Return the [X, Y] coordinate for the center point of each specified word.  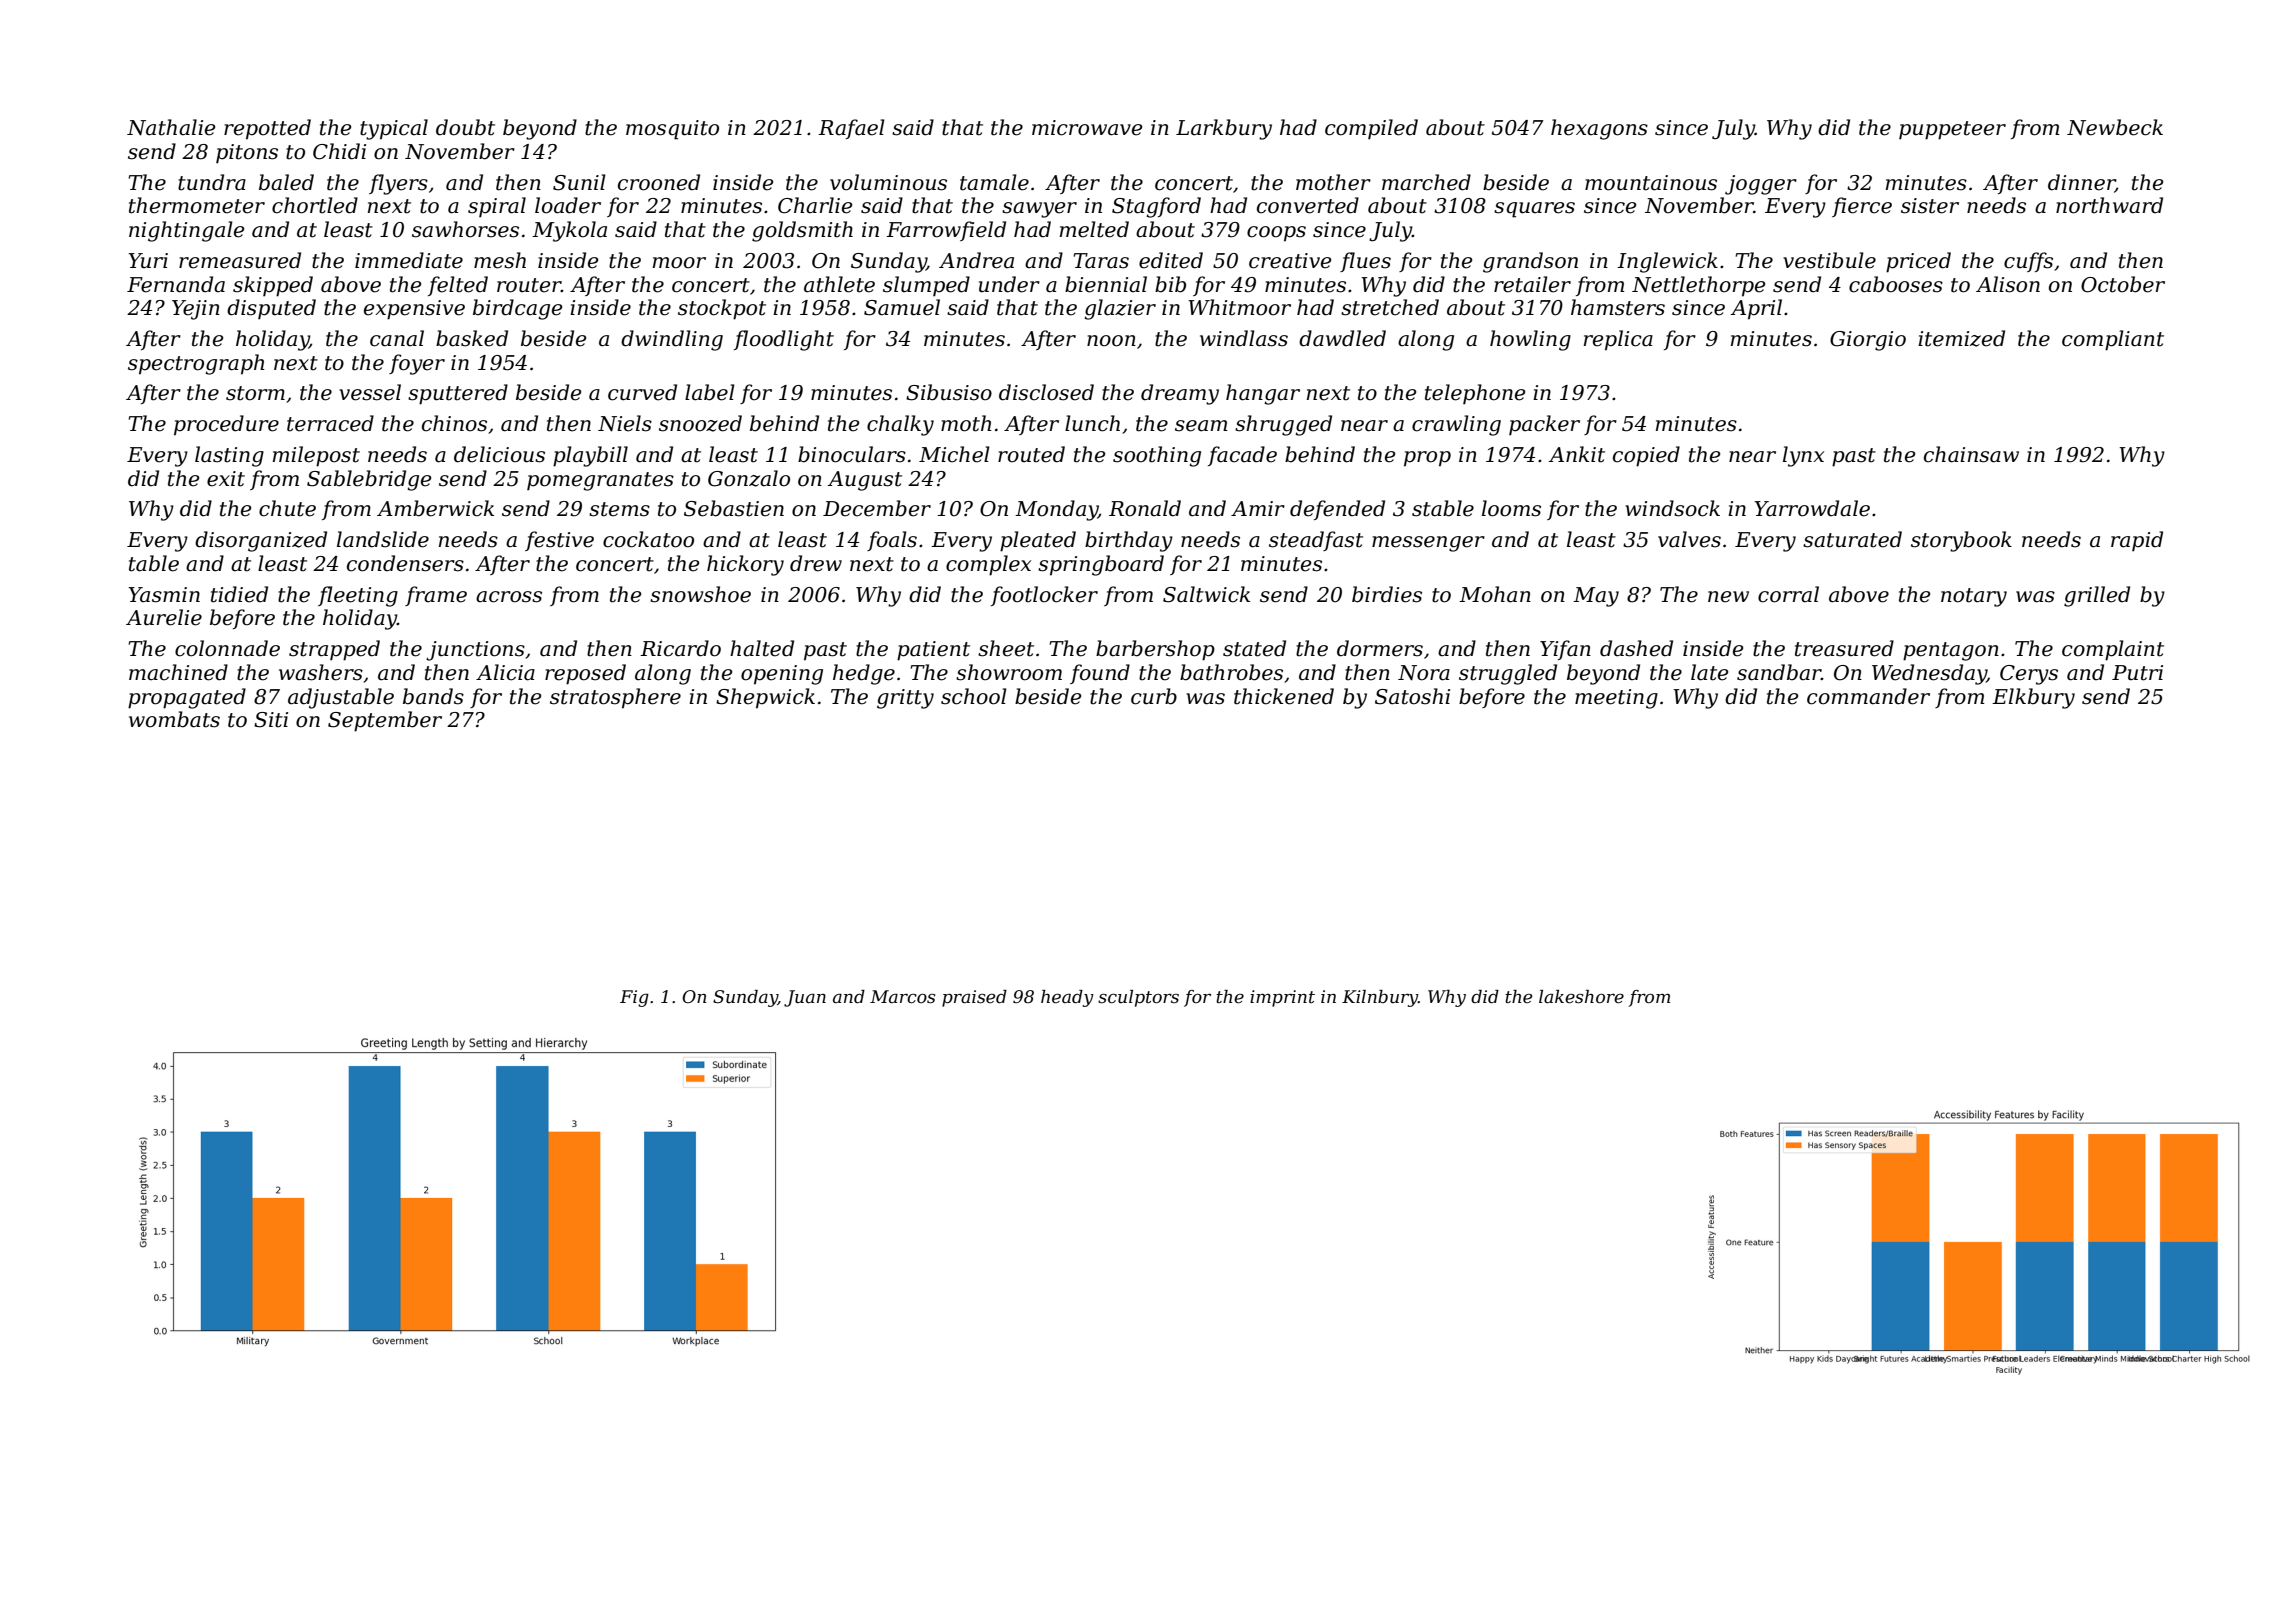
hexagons [1599, 129]
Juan [805, 998]
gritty [905, 699]
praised [974, 998]
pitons [247, 154]
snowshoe [700, 594]
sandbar [1779, 672]
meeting [1616, 699]
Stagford [1156, 207]
